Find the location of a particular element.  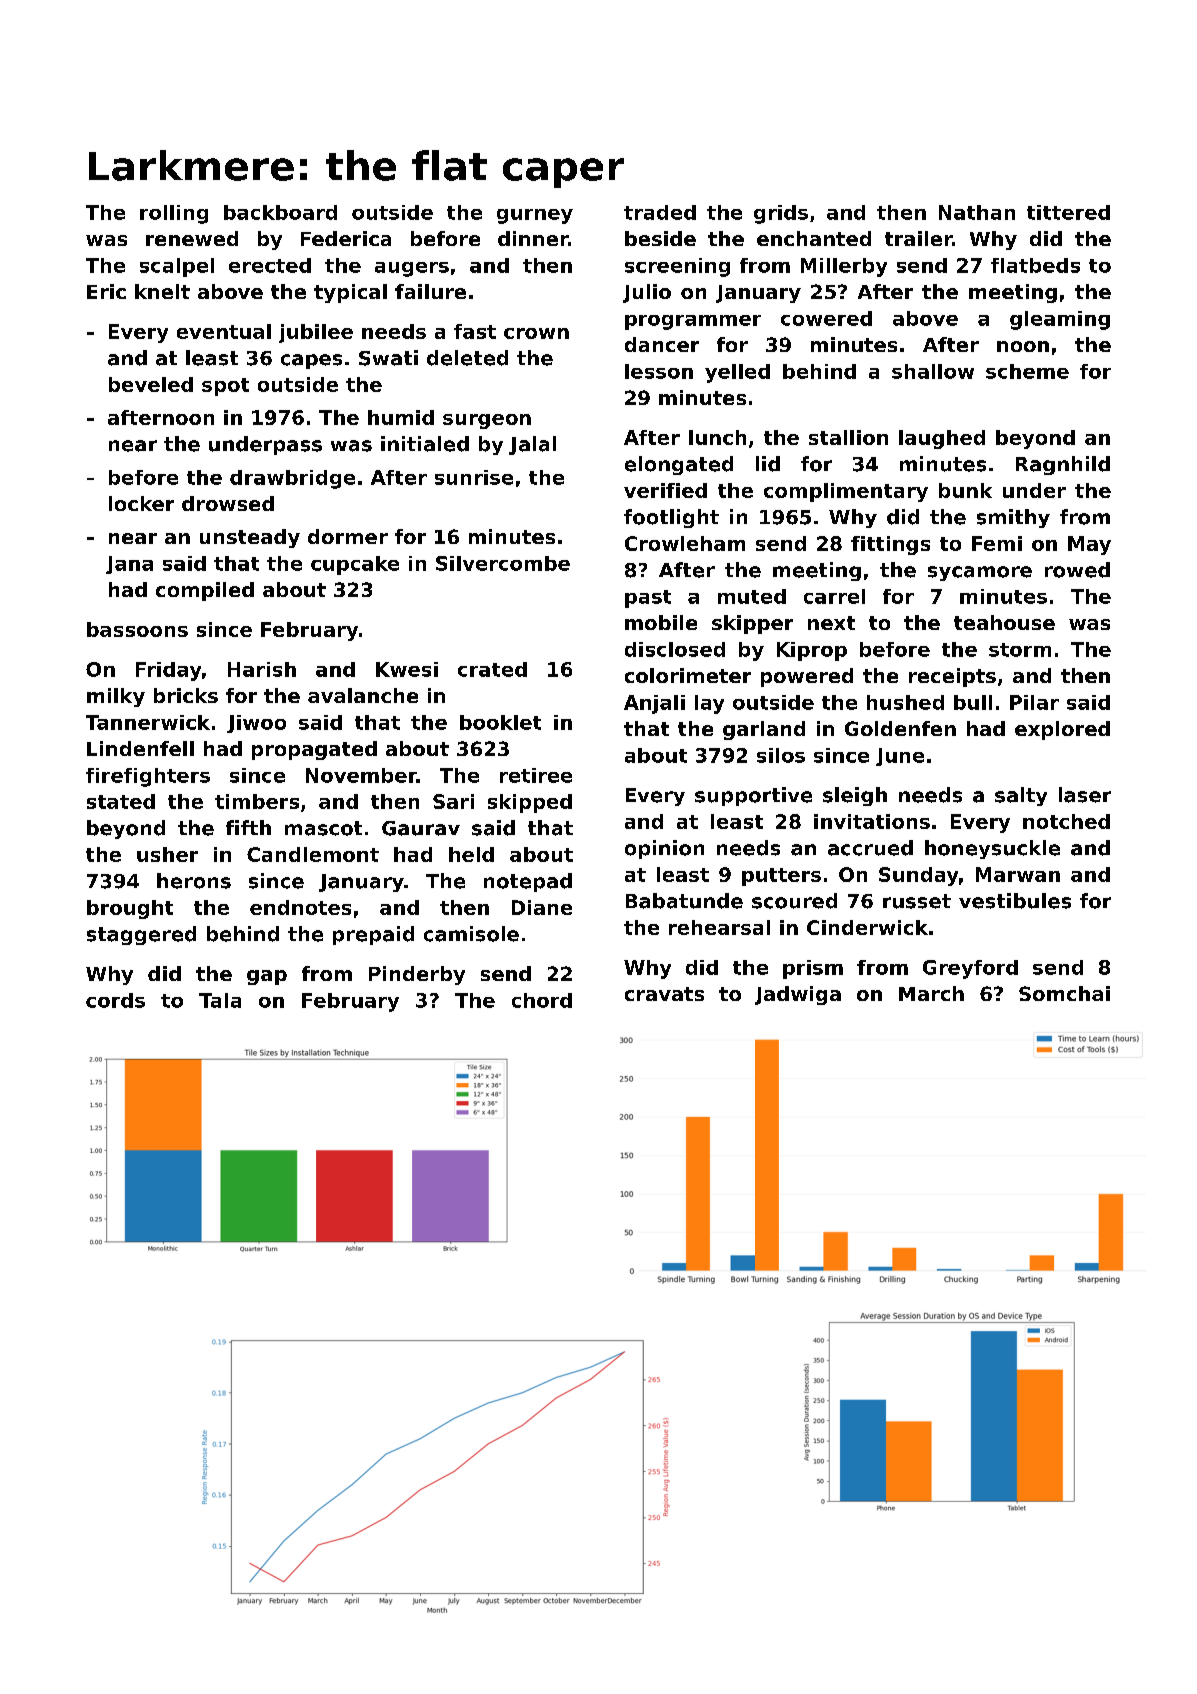

dinner is located at coordinates (533, 238).
